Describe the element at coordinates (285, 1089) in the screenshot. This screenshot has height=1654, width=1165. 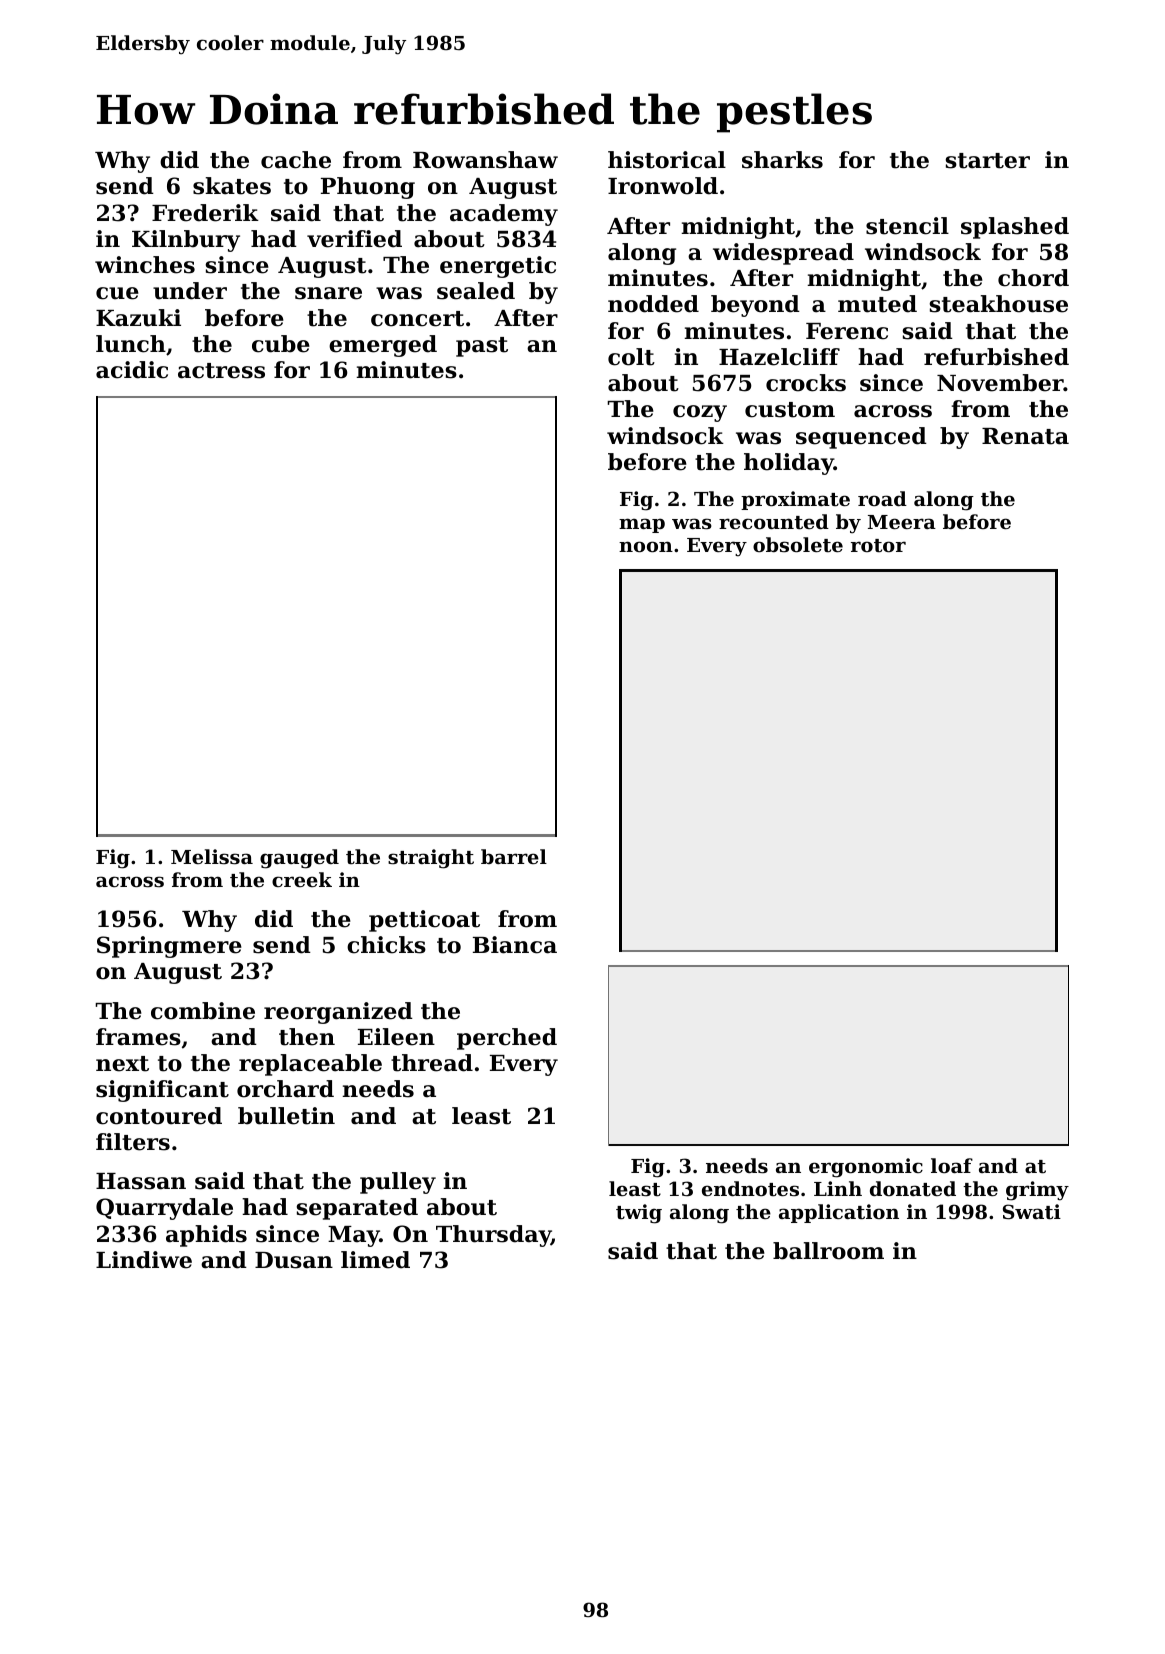
I see `orchard` at that location.
